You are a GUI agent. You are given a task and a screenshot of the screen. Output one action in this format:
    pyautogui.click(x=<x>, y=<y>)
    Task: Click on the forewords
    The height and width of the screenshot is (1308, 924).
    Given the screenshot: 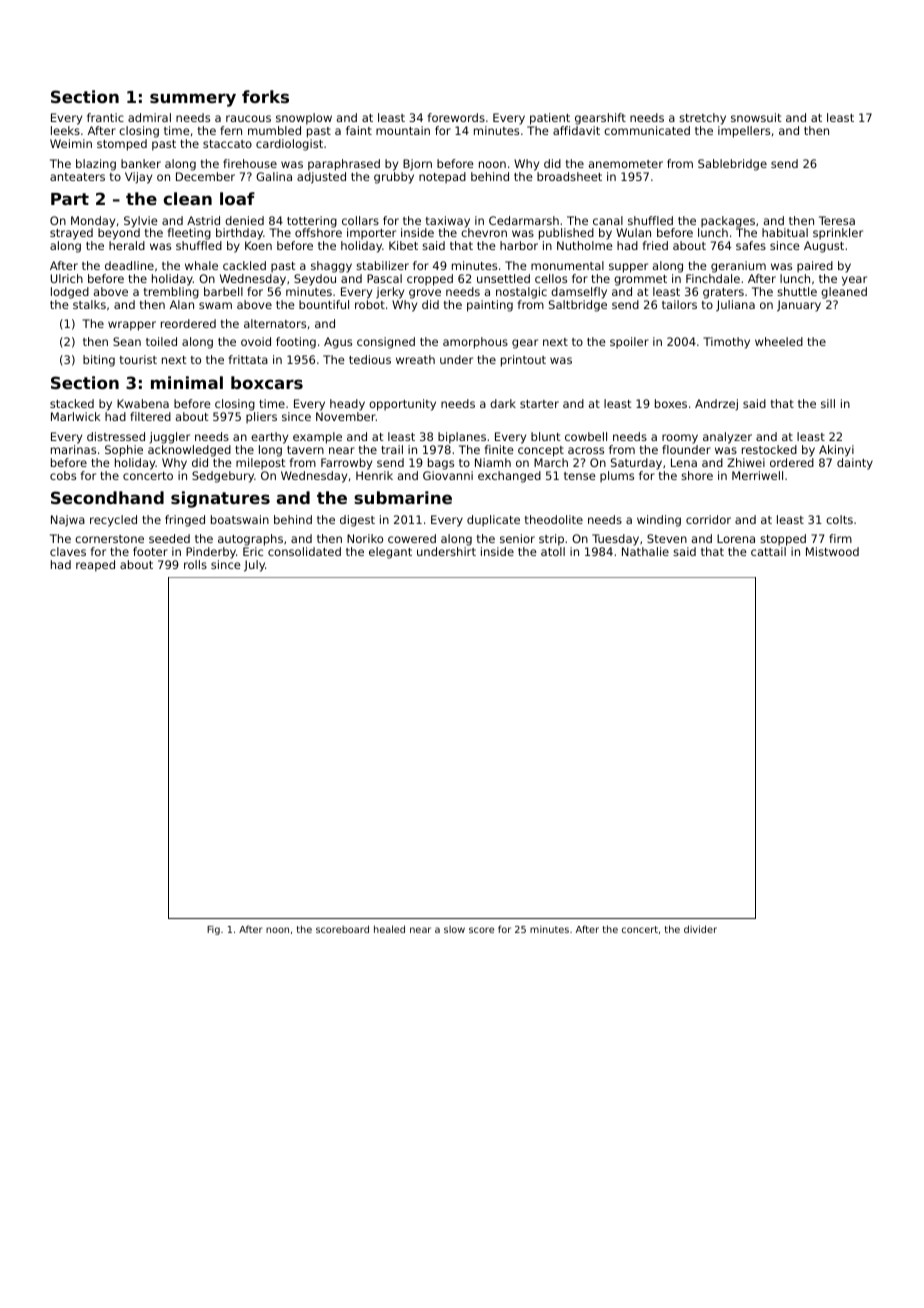 What is the action you would take?
    pyautogui.click(x=456, y=117)
